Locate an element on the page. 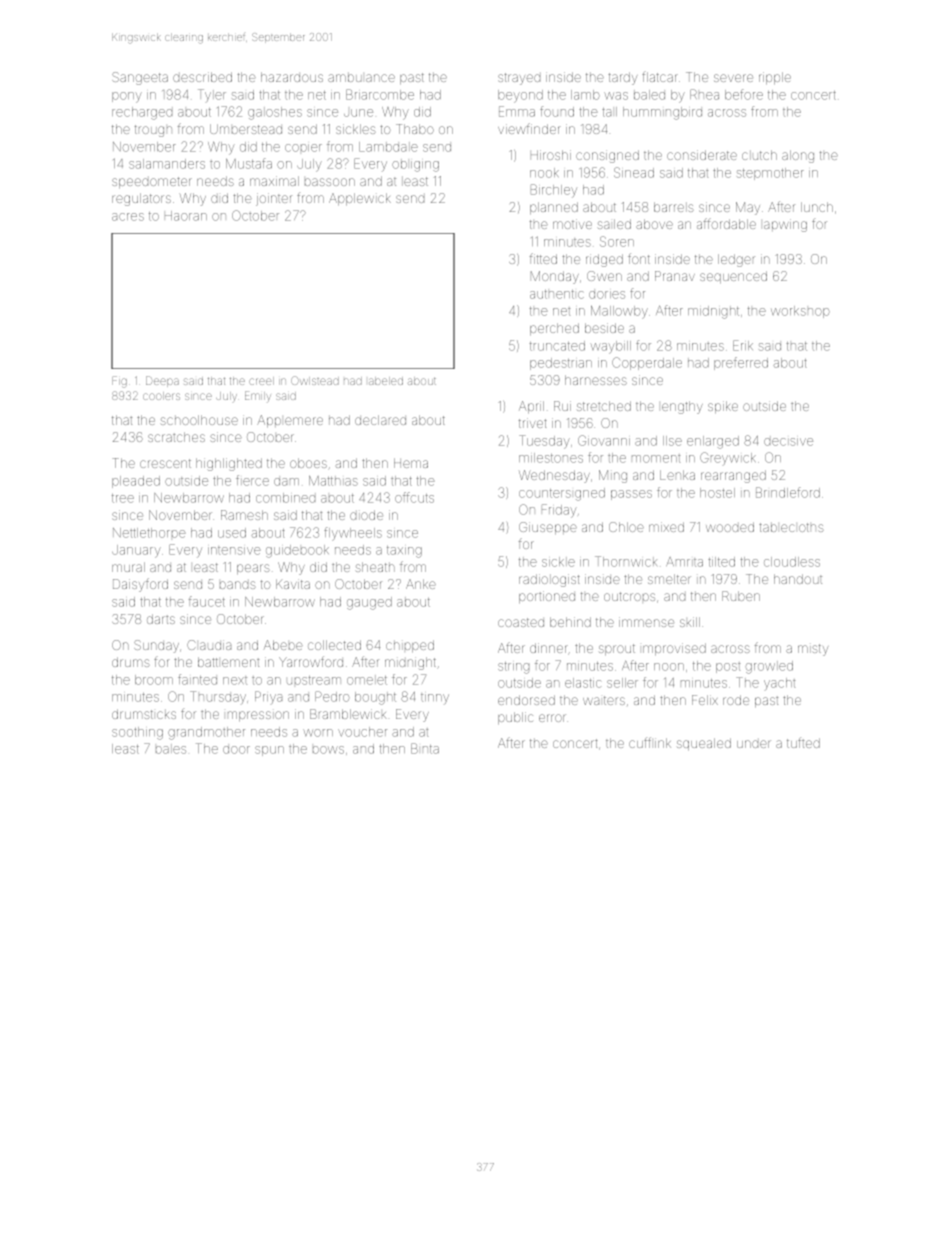 This page has height=1233, width=952. Monday is located at coordinates (555, 277).
